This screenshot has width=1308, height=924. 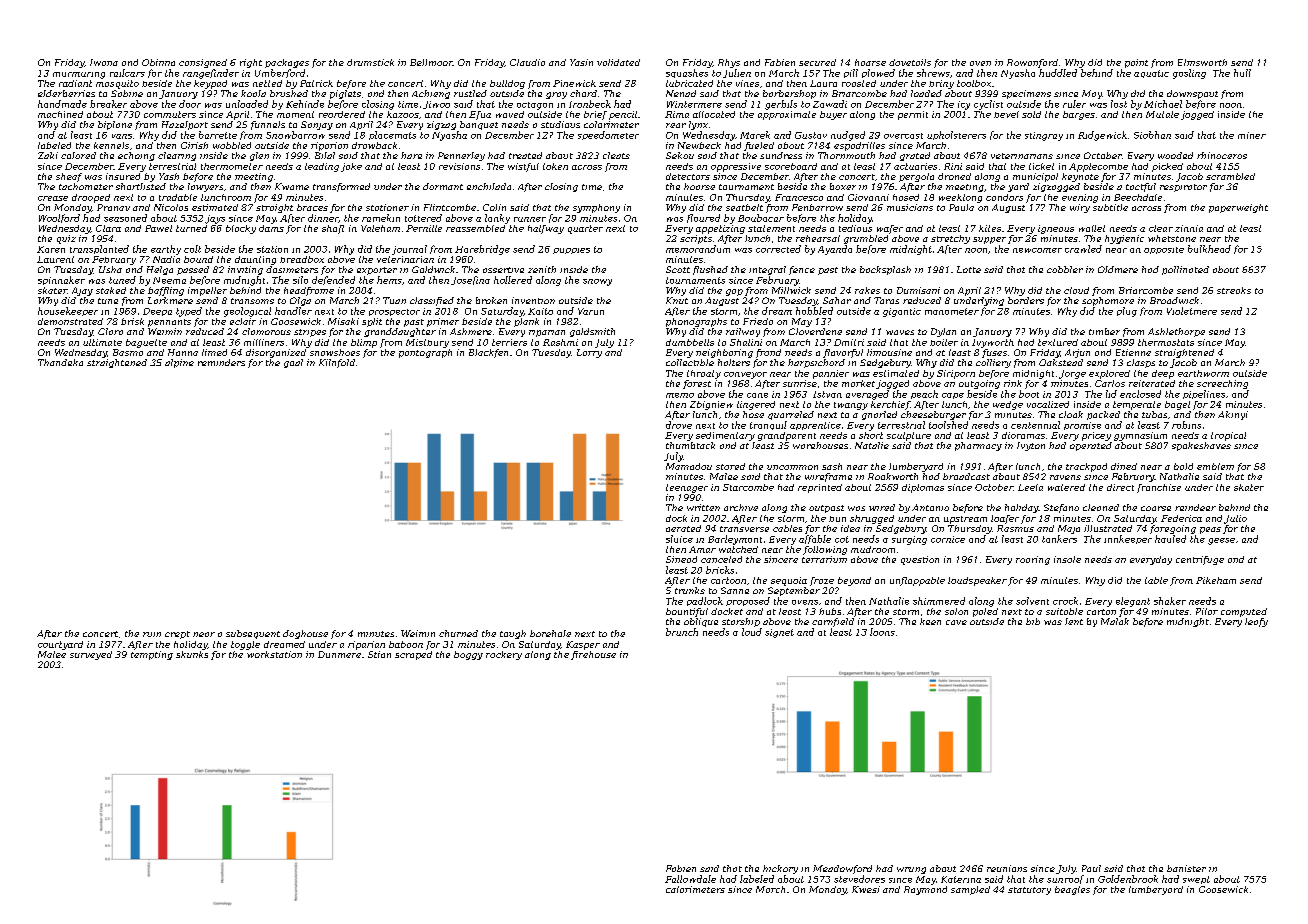 I want to click on Beechdale, so click(x=1138, y=197).
